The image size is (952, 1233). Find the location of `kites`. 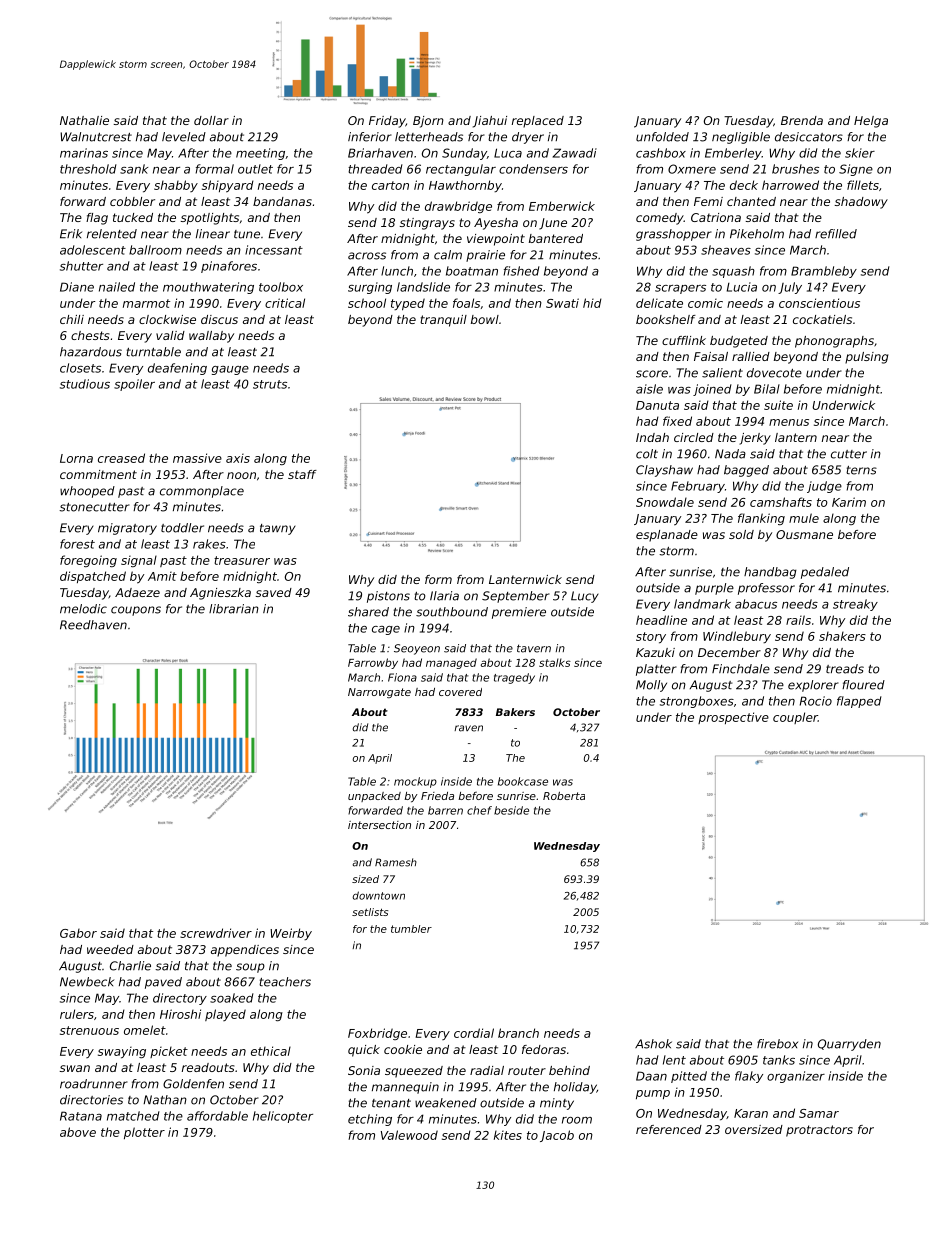

kites is located at coordinates (508, 1135).
